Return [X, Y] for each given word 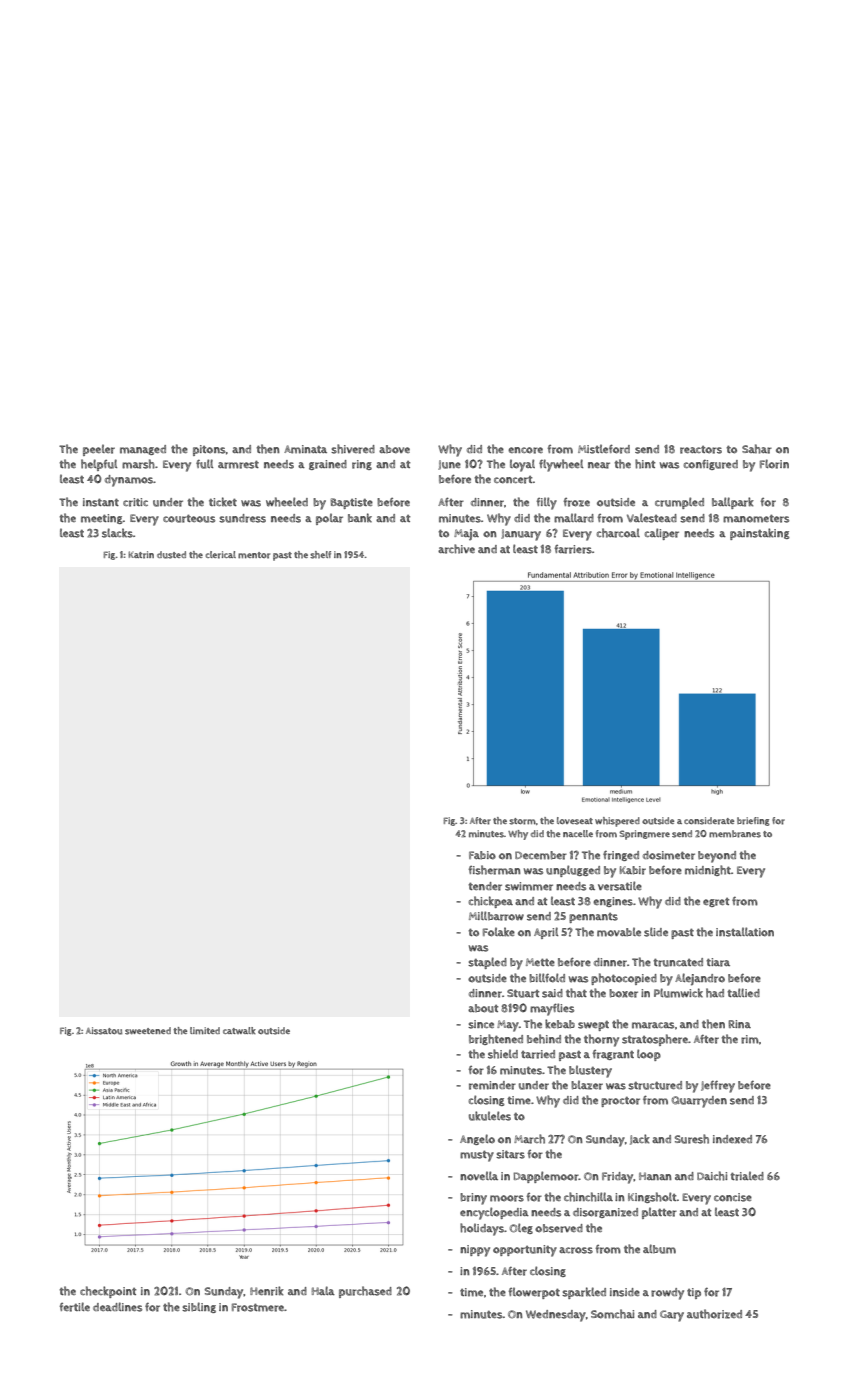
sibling [199, 1307]
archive [456, 549]
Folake [499, 932]
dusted [171, 555]
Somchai [612, 1314]
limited [205, 1030]
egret [716, 902]
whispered [617, 822]
